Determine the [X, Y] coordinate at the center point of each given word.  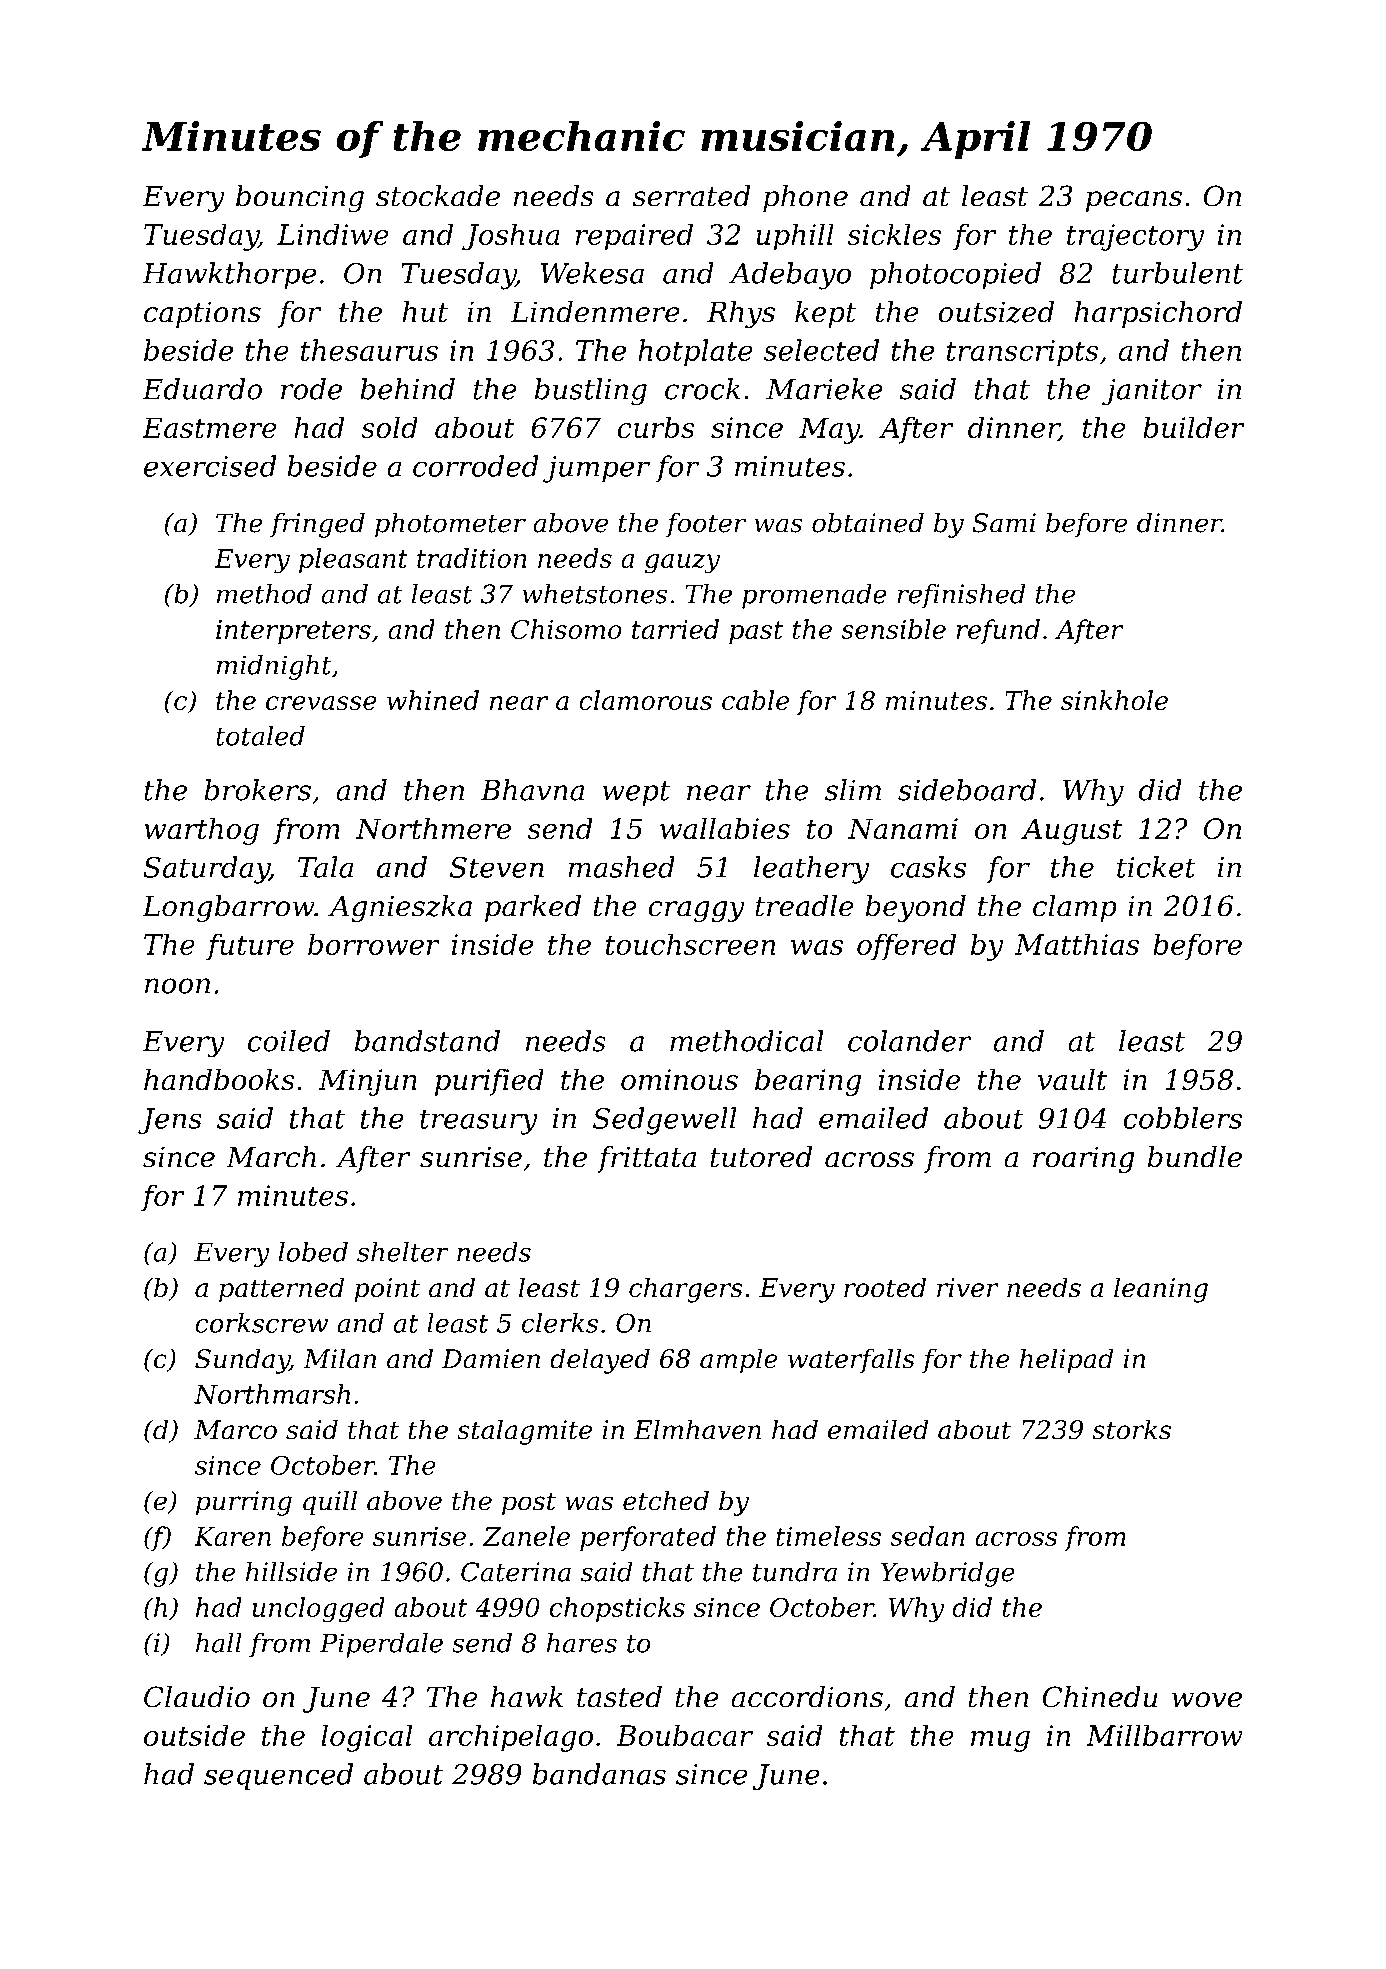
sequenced [278, 1776]
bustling [591, 392]
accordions [807, 1697]
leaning [1161, 1290]
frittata [646, 1159]
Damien [491, 1359]
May [829, 430]
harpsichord [1158, 314]
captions [202, 314]
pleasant [353, 560]
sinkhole [1114, 700]
